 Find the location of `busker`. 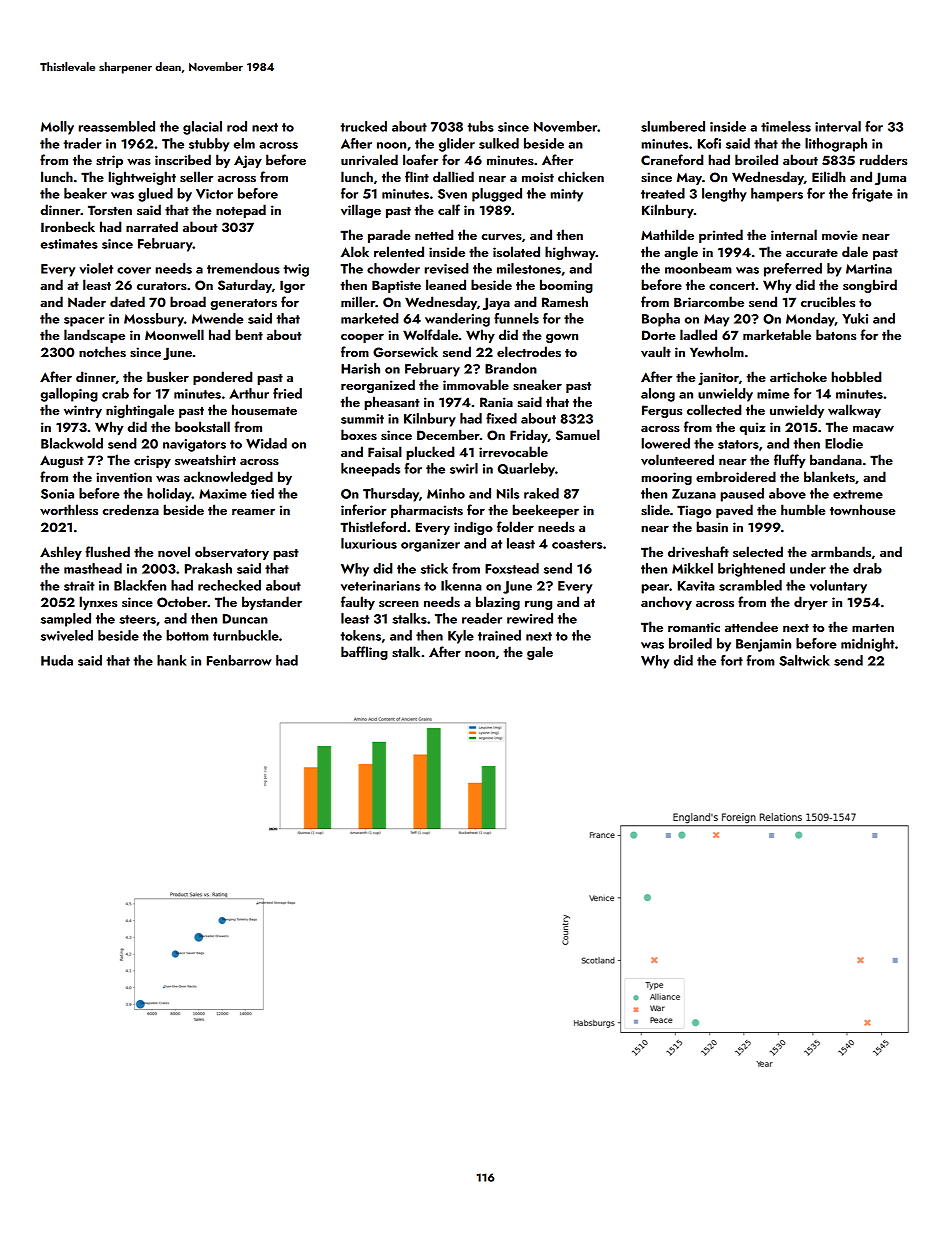

busker is located at coordinates (168, 376).
